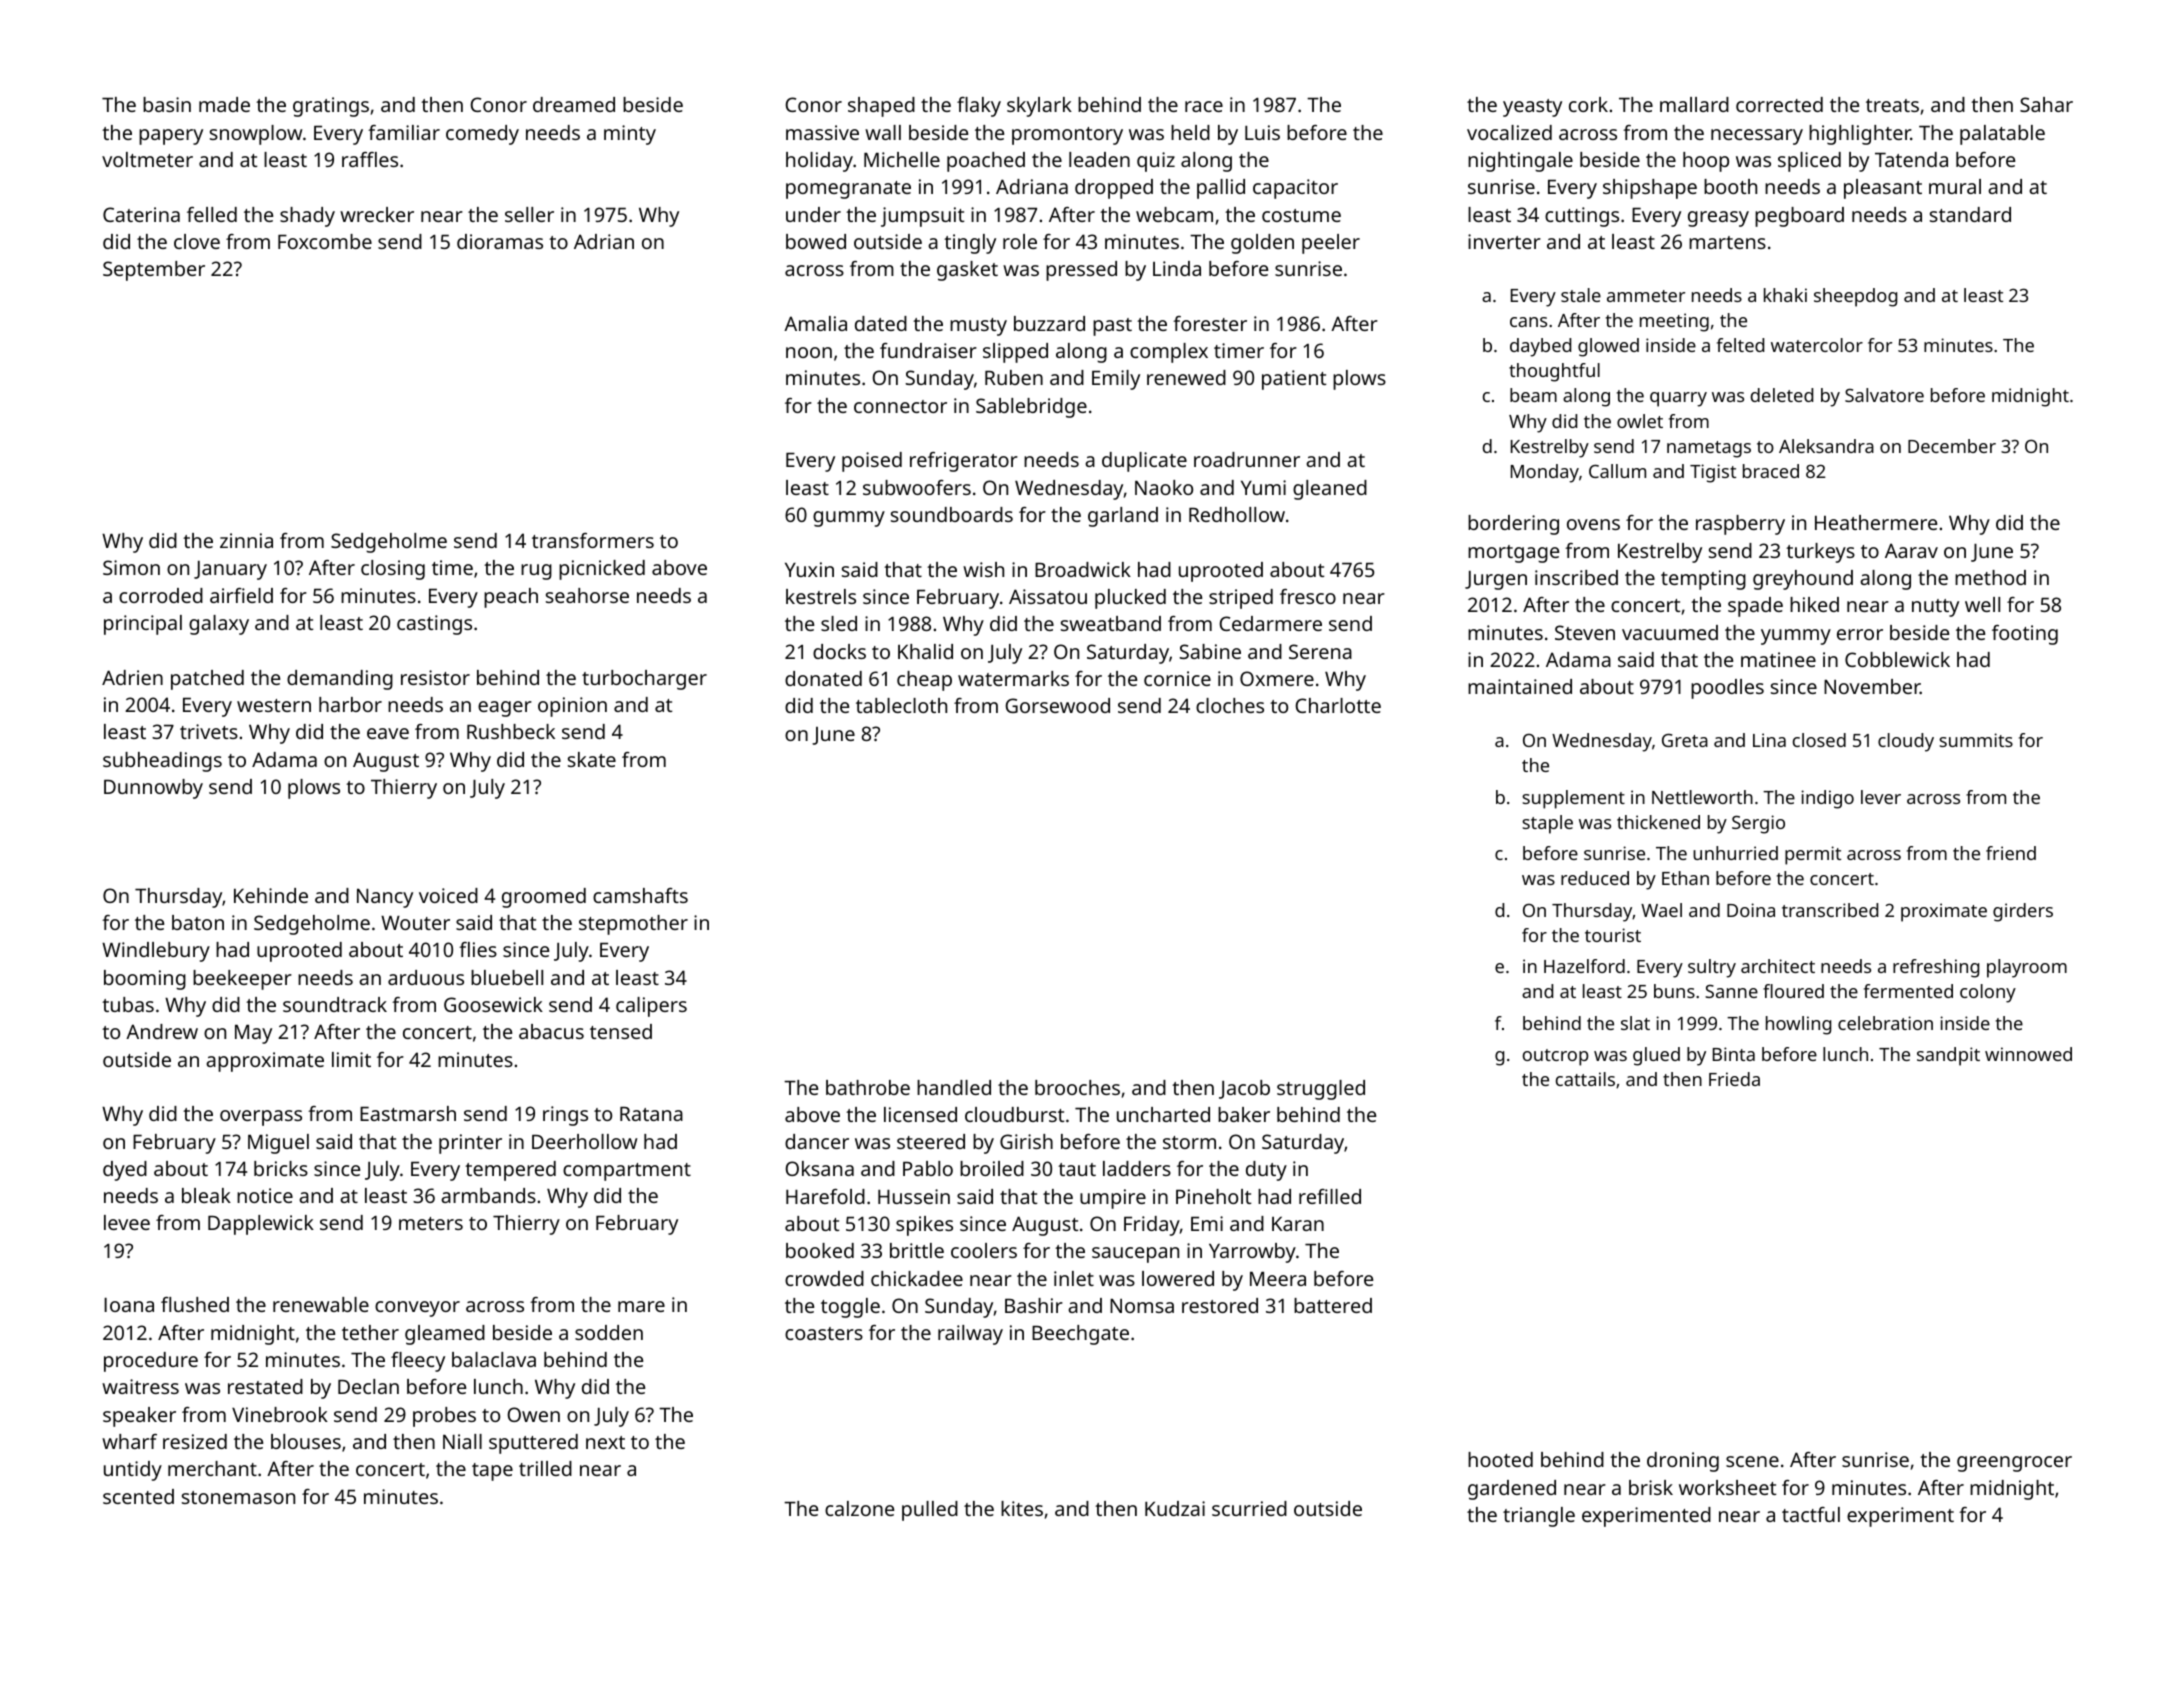 The height and width of the document is (1683, 2178). What do you see at coordinates (238, 1497) in the document?
I see `stonemason` at bounding box center [238, 1497].
